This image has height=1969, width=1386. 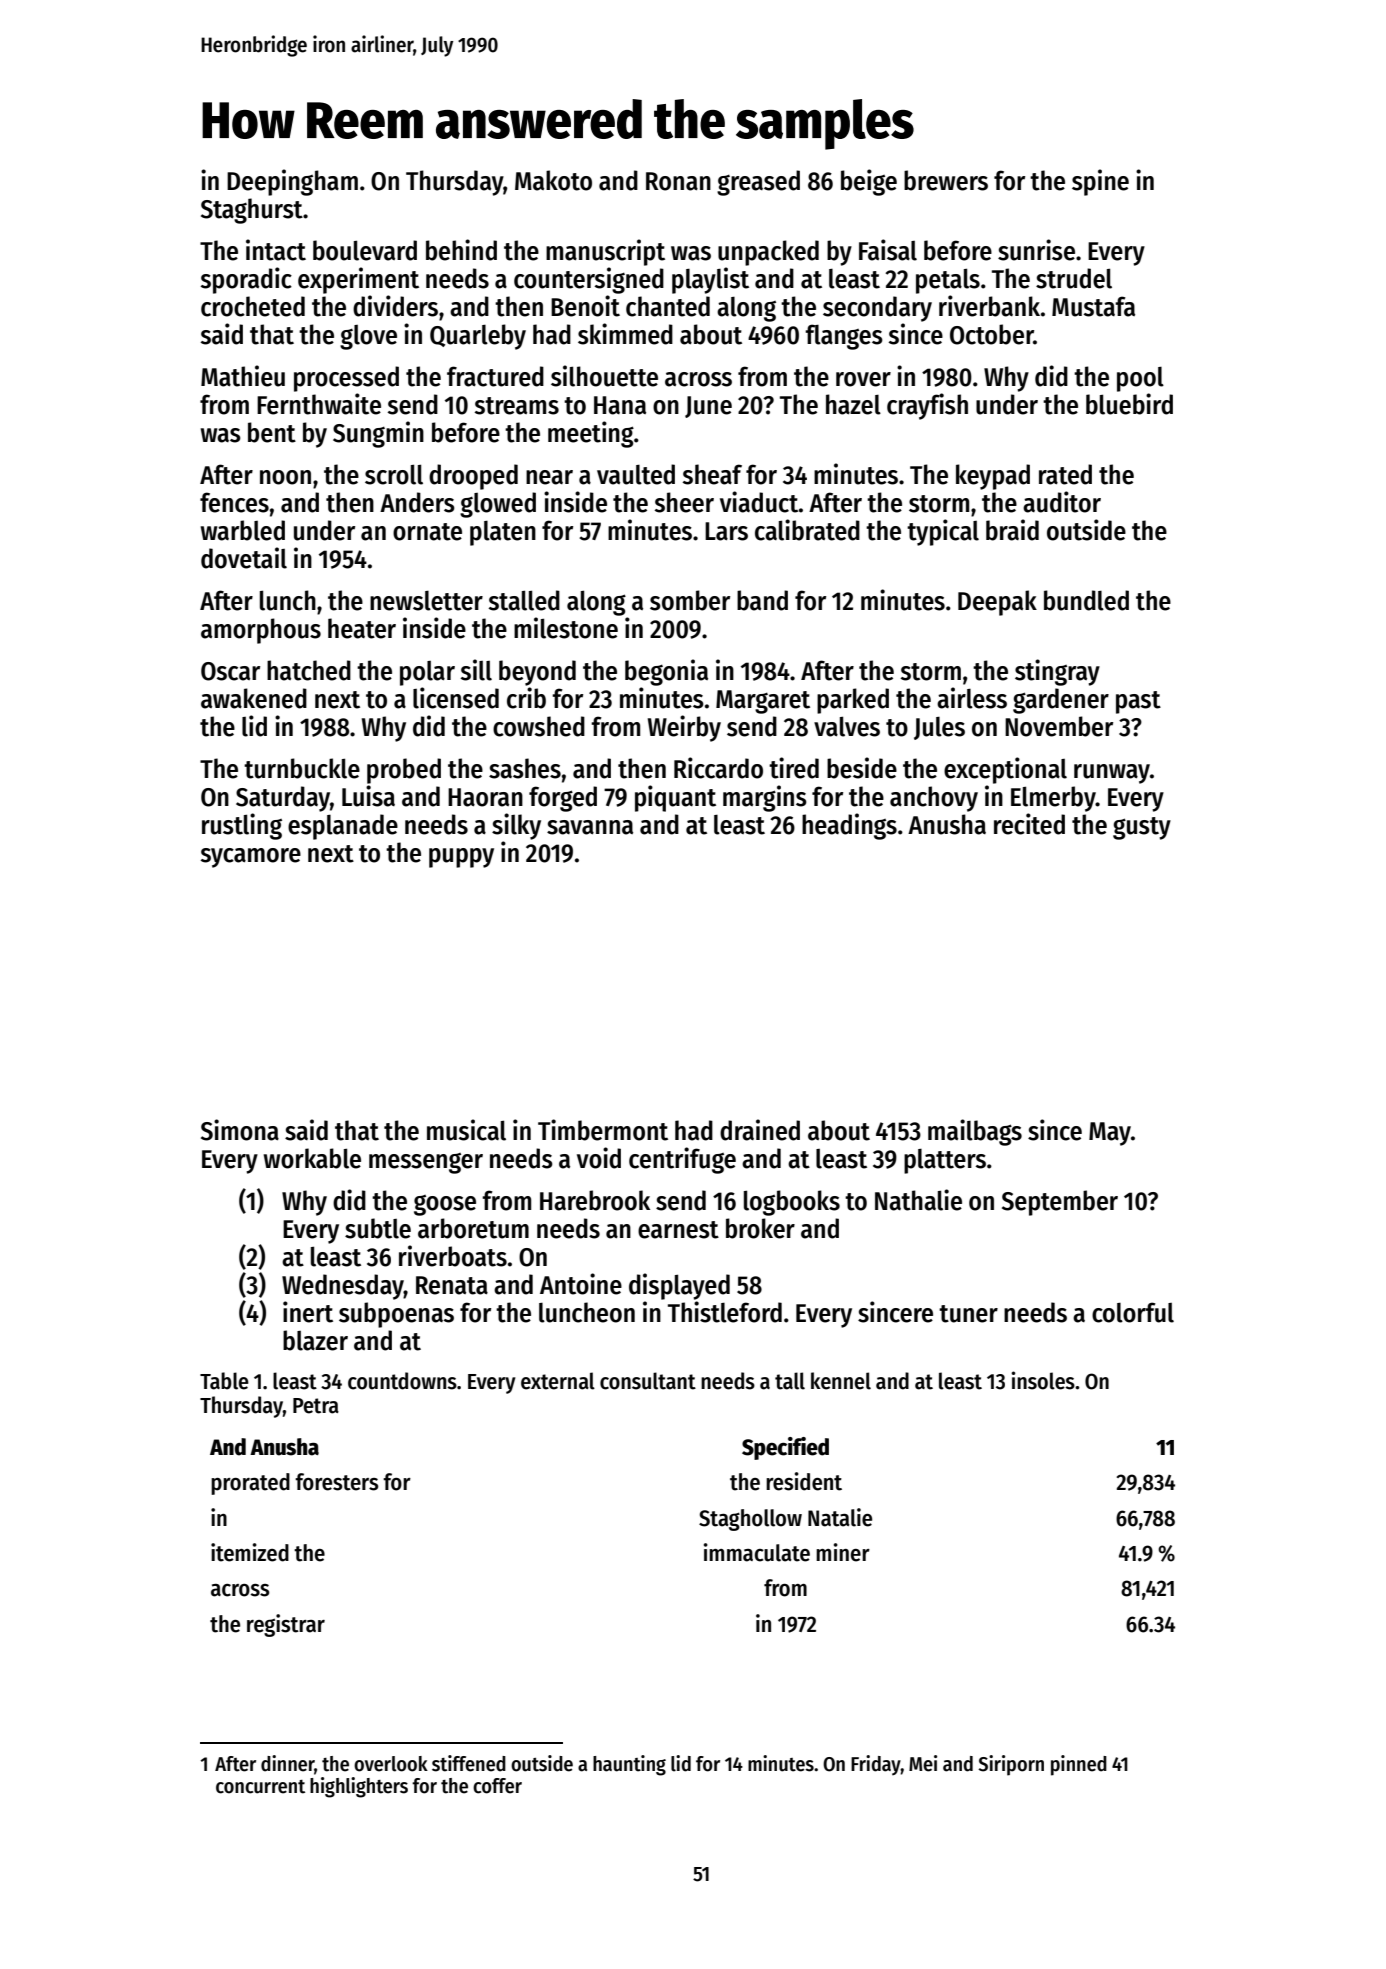 What do you see at coordinates (948, 281) in the image?
I see `petals` at bounding box center [948, 281].
